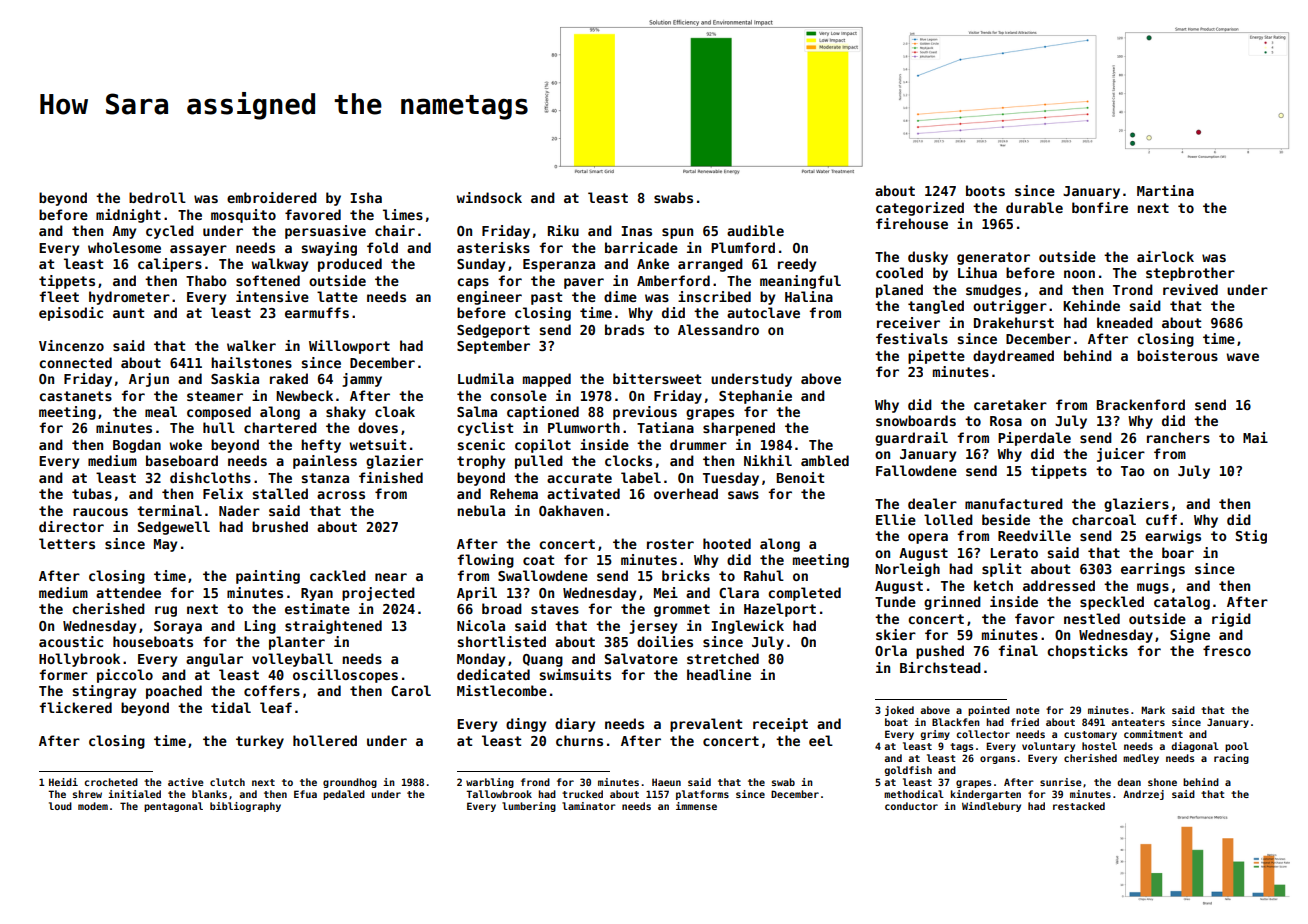 Image resolution: width=1308 pixels, height=924 pixels. What do you see at coordinates (936, 357) in the screenshot?
I see `pipette` at bounding box center [936, 357].
